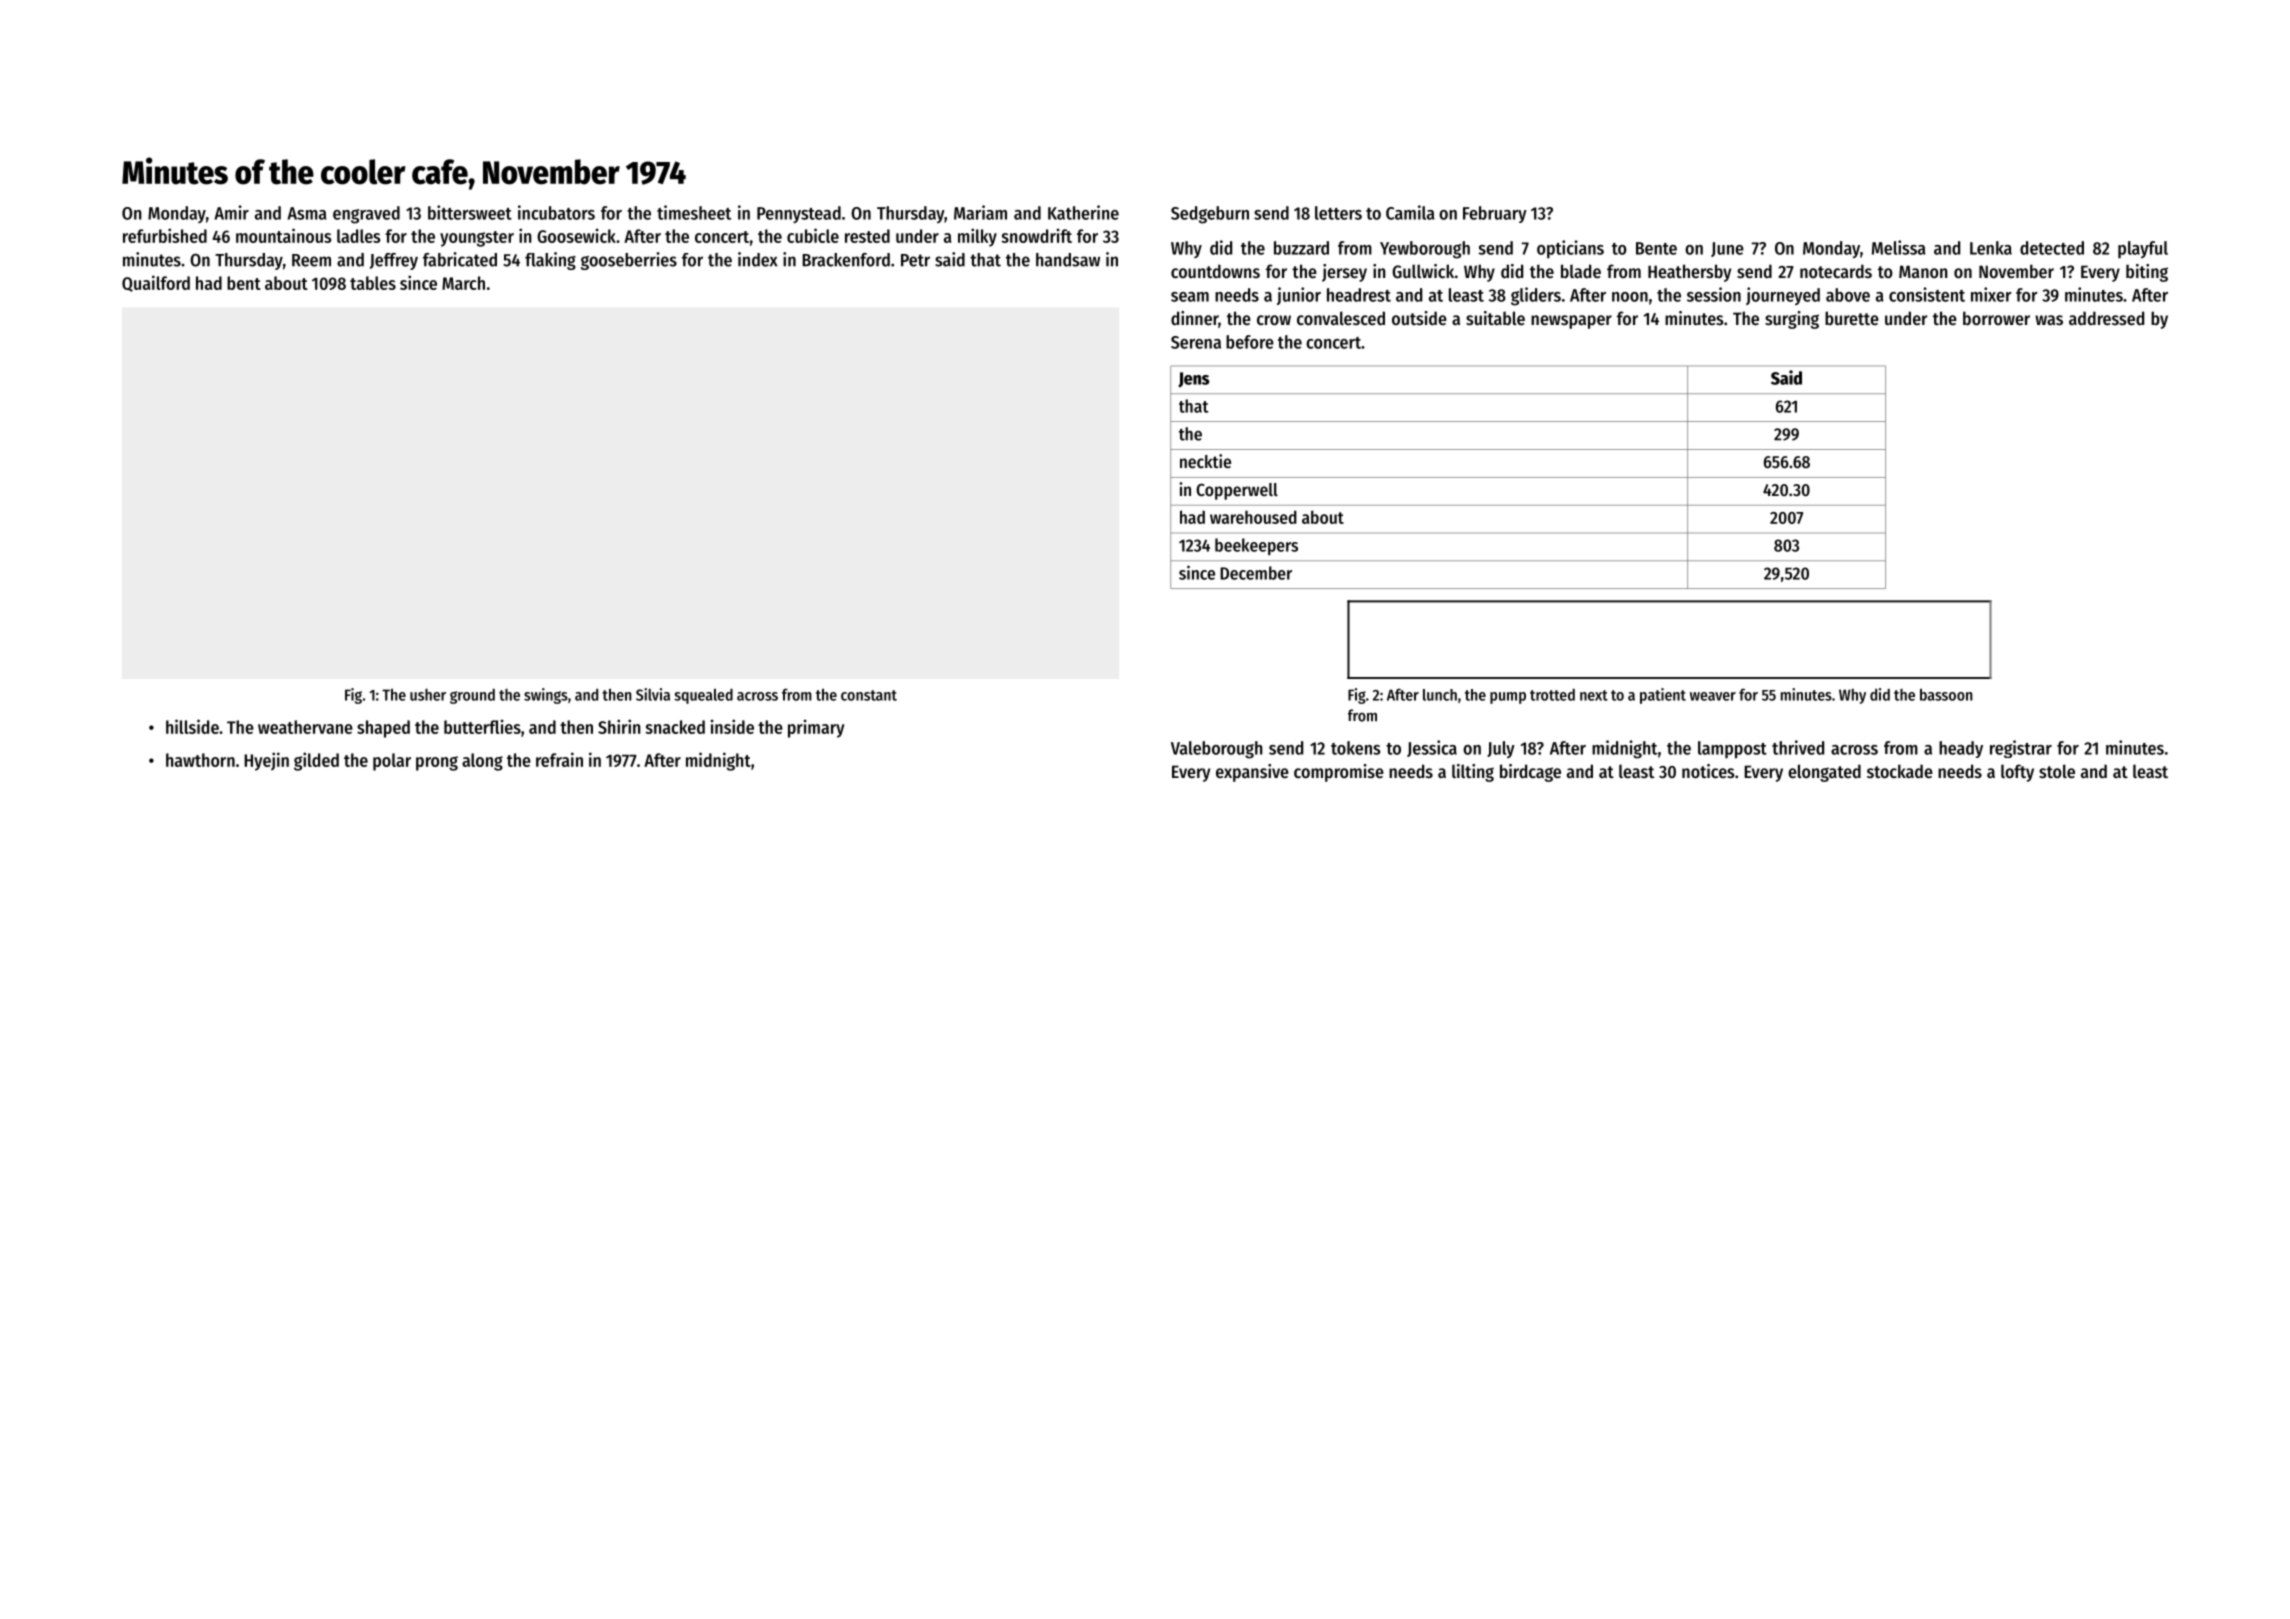 The width and height of the screenshot is (2290, 1619). What do you see at coordinates (1946, 695) in the screenshot?
I see `bassoon` at bounding box center [1946, 695].
